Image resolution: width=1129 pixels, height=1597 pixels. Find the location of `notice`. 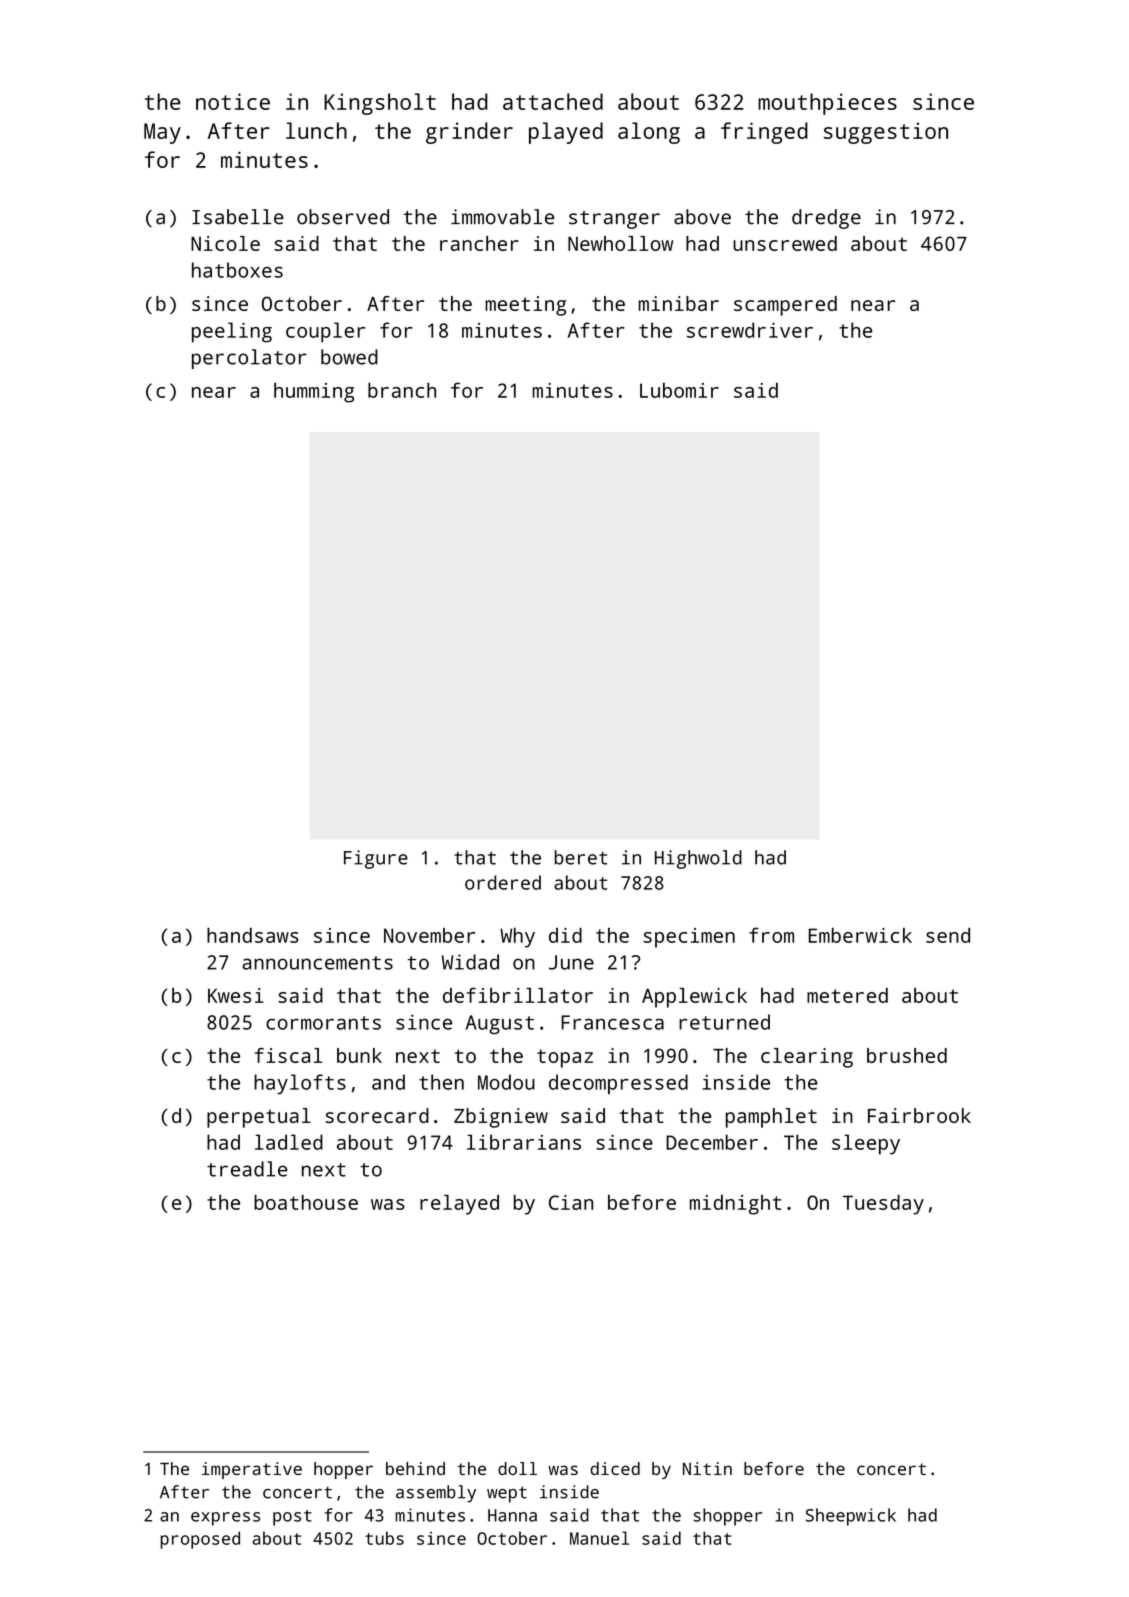

notice is located at coordinates (233, 101).
